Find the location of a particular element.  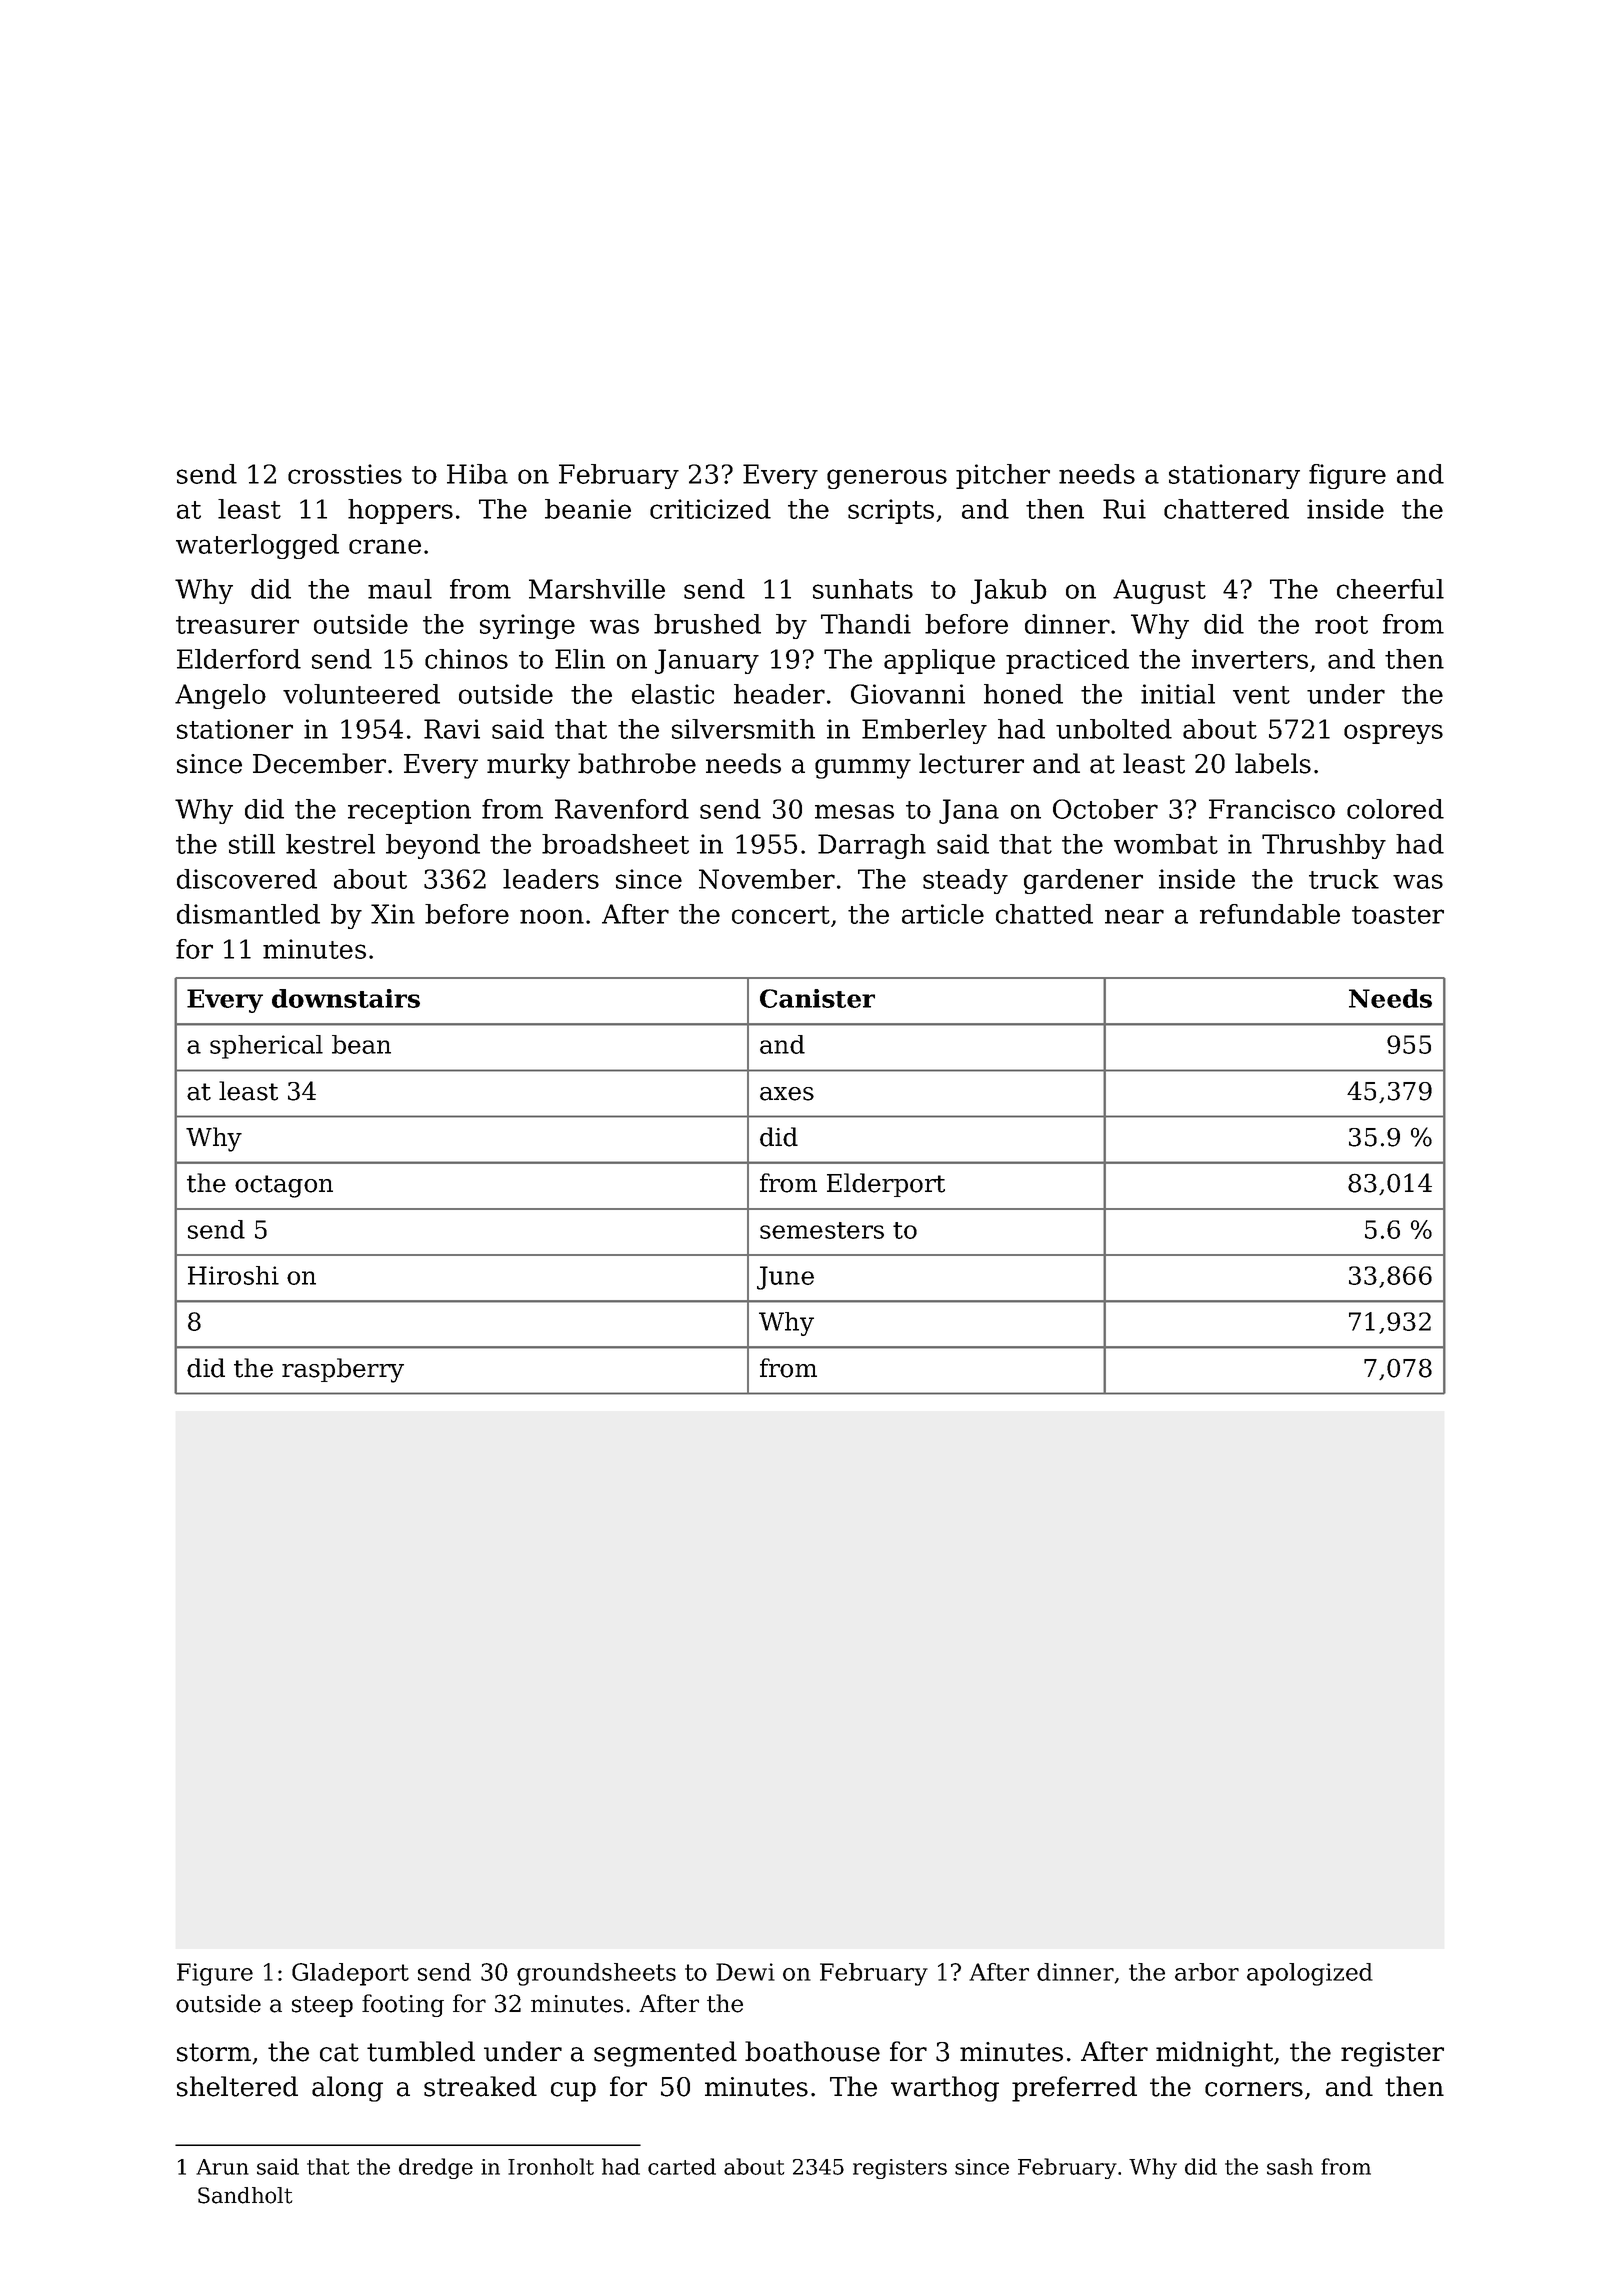

crossties is located at coordinates (345, 474).
